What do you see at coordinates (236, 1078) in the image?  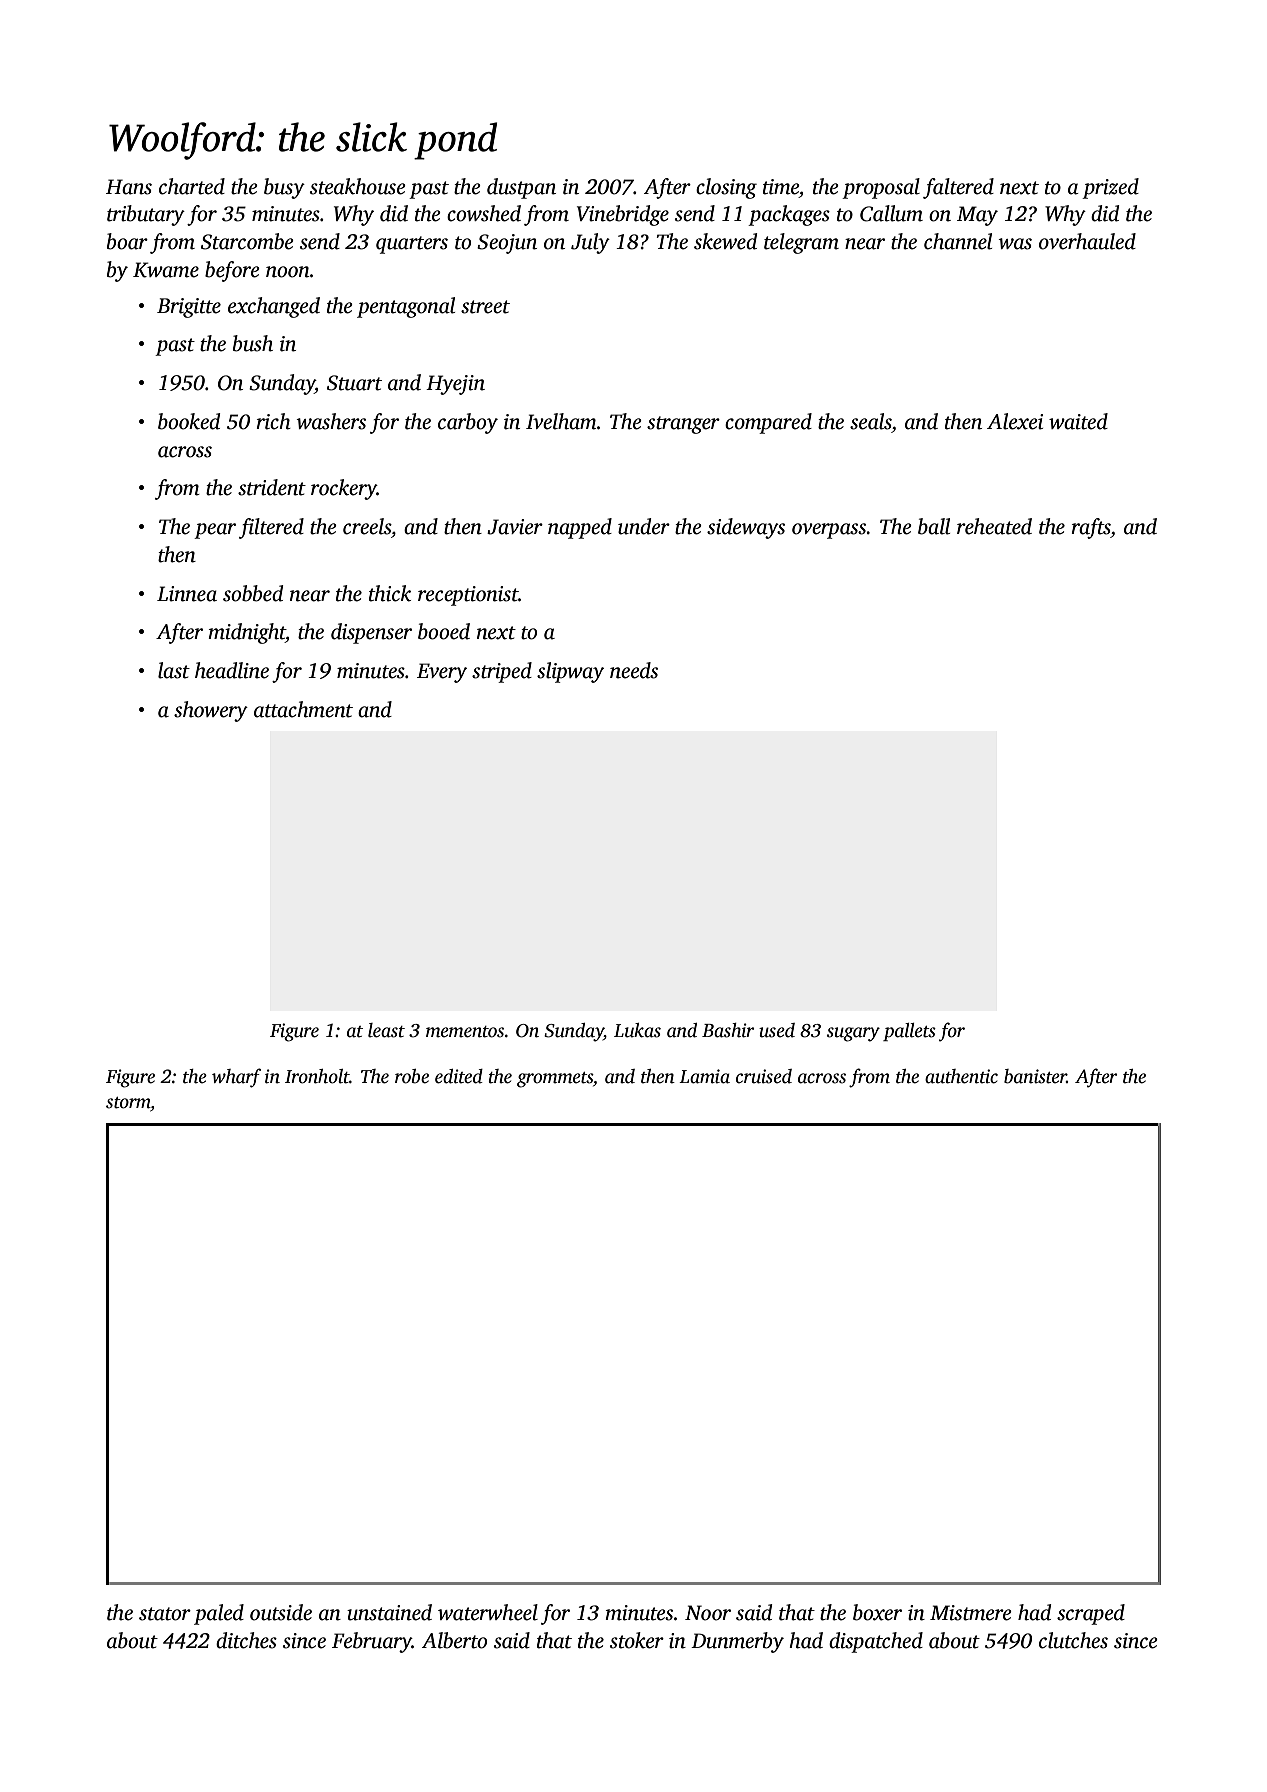 I see `wharf` at bounding box center [236, 1078].
